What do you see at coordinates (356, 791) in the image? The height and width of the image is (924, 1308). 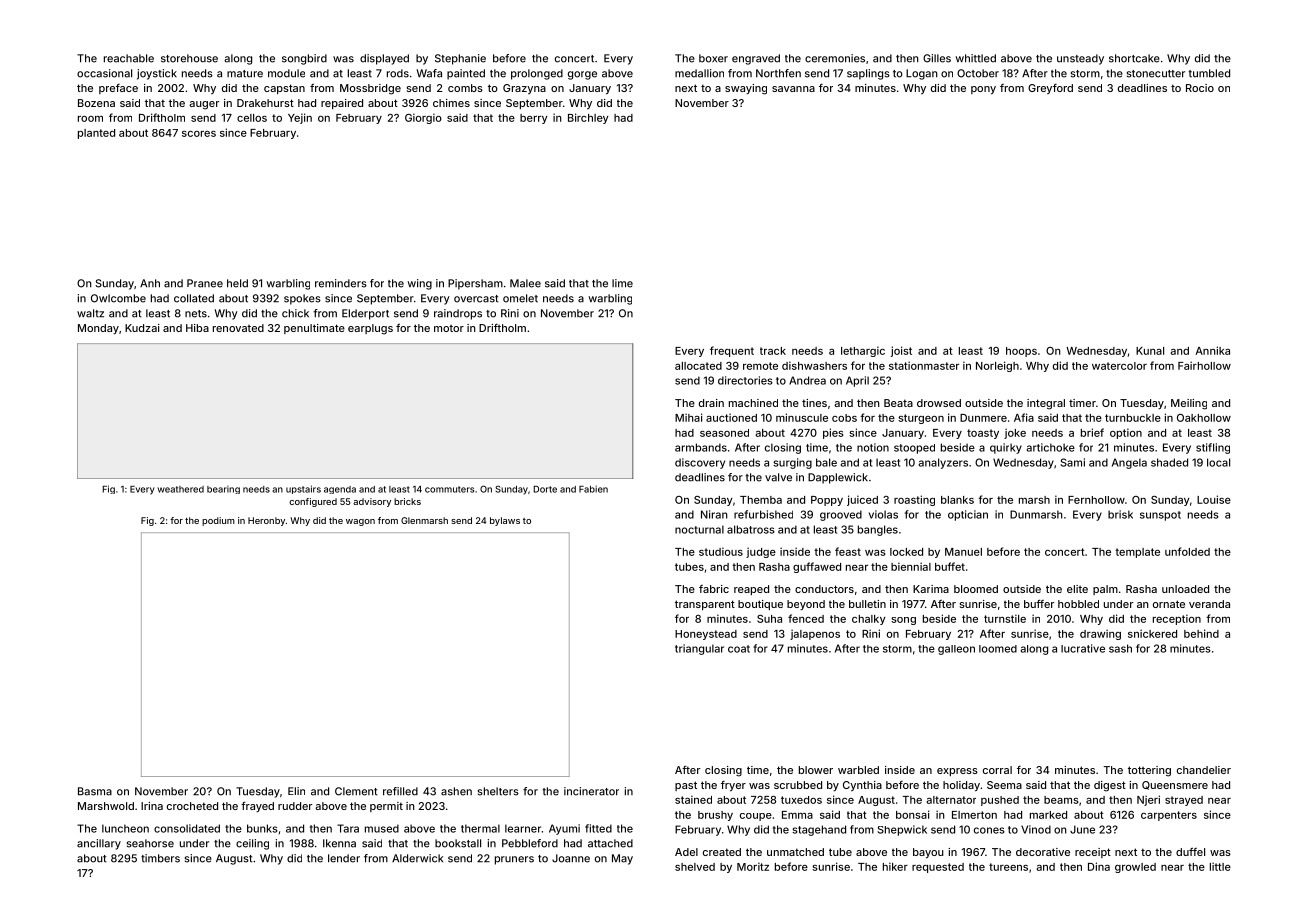 I see `Clement` at bounding box center [356, 791].
